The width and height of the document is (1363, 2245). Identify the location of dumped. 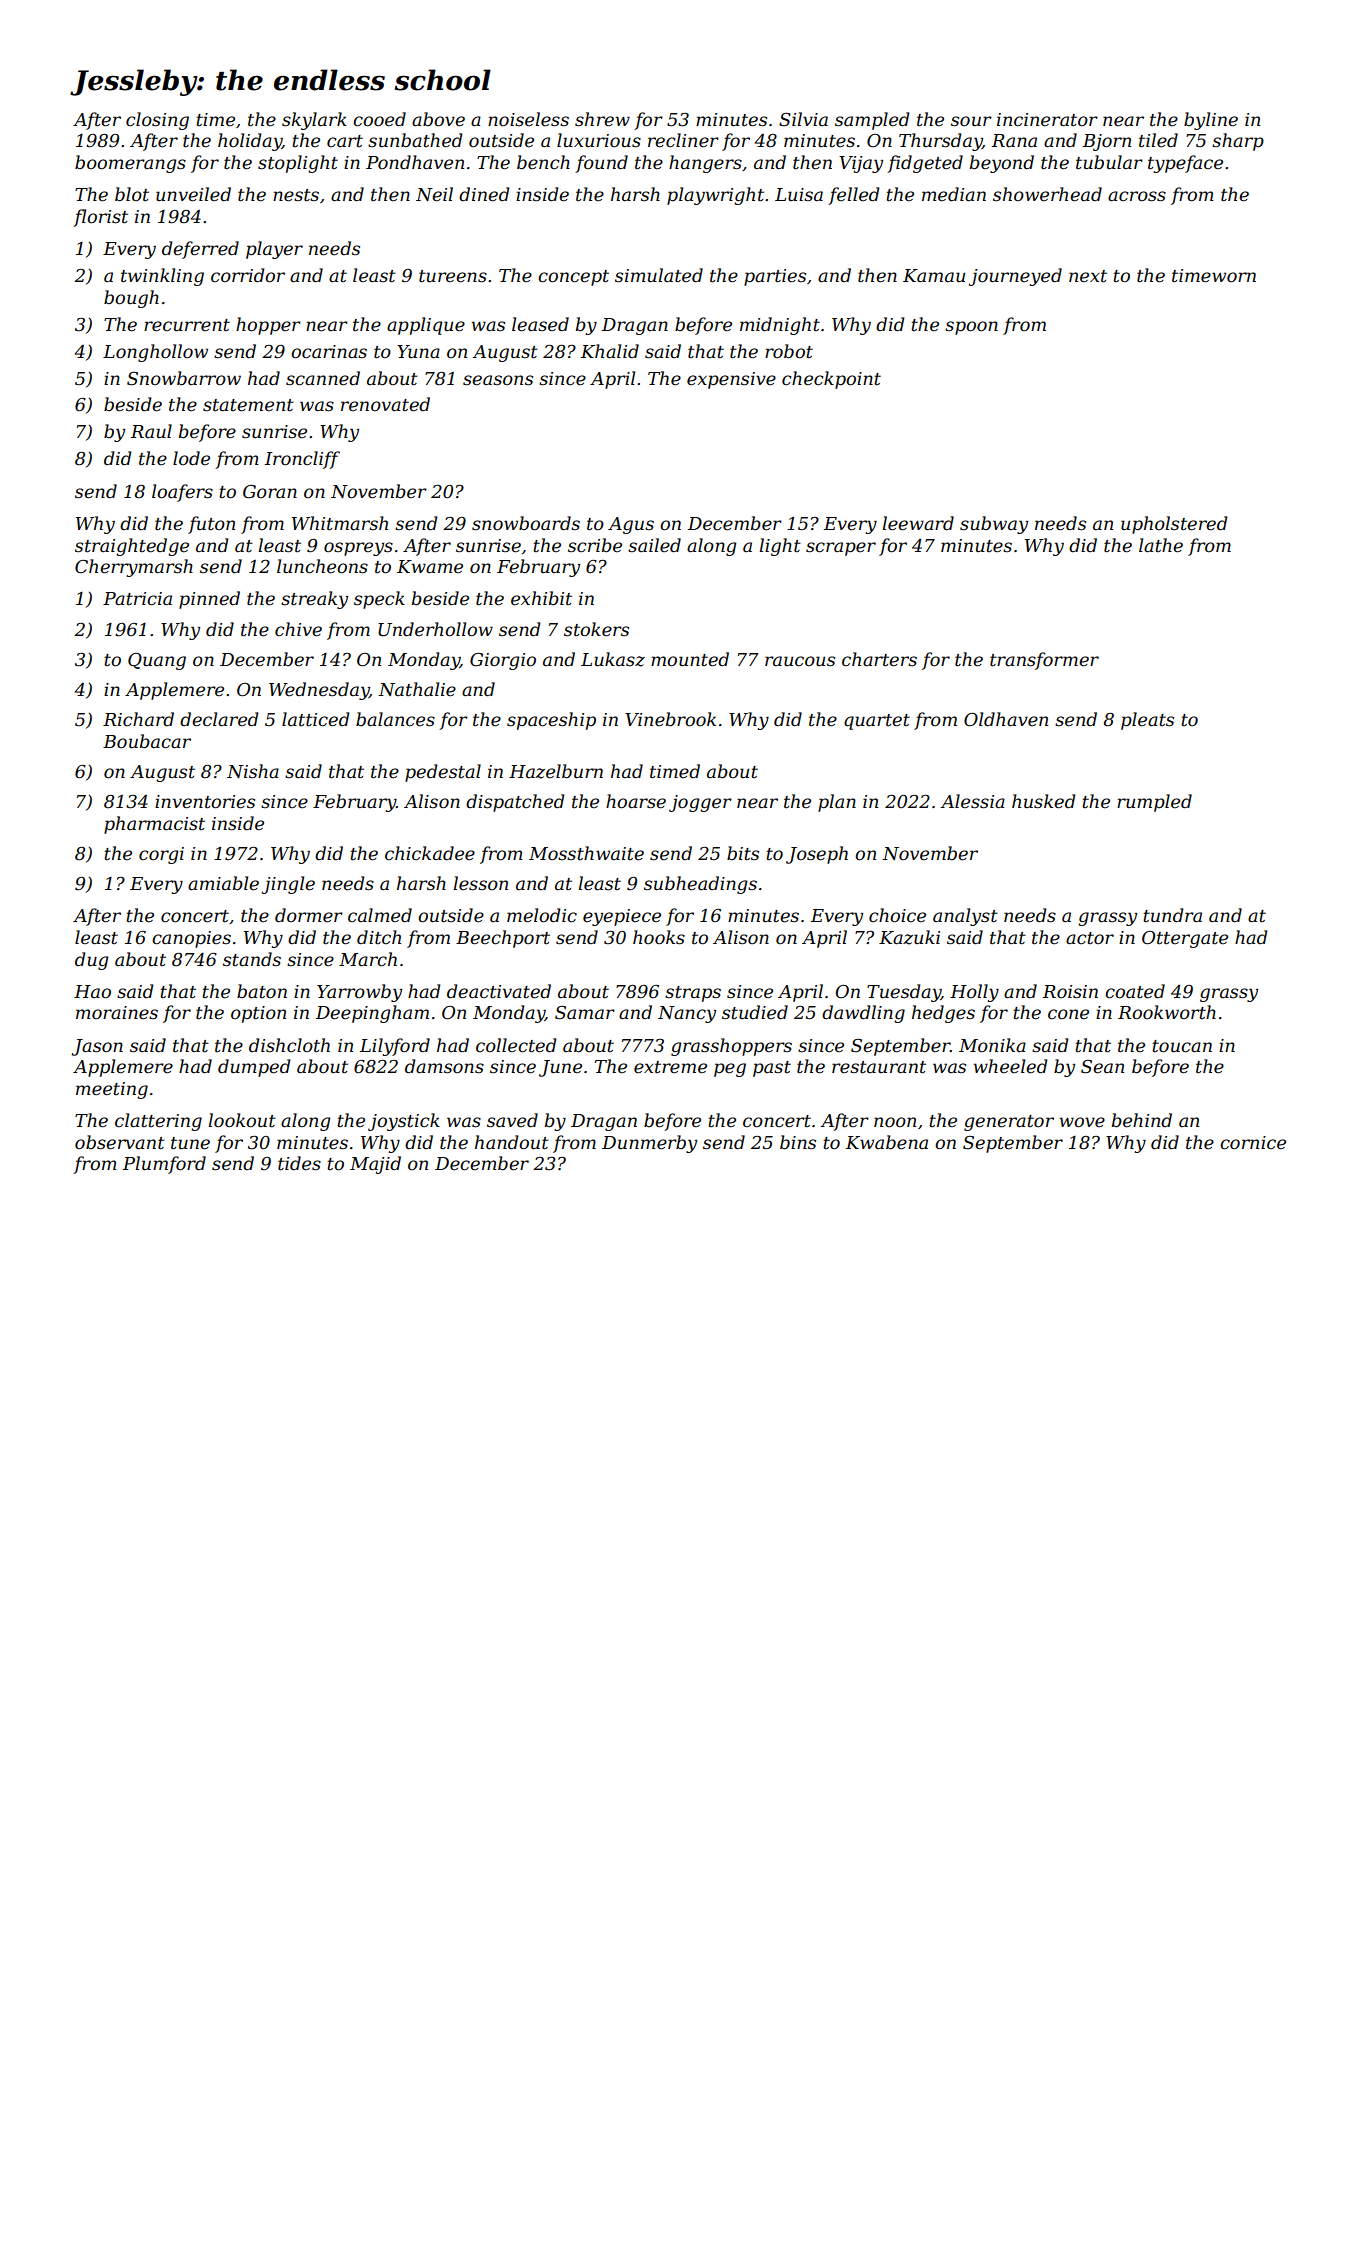
(254, 1068).
